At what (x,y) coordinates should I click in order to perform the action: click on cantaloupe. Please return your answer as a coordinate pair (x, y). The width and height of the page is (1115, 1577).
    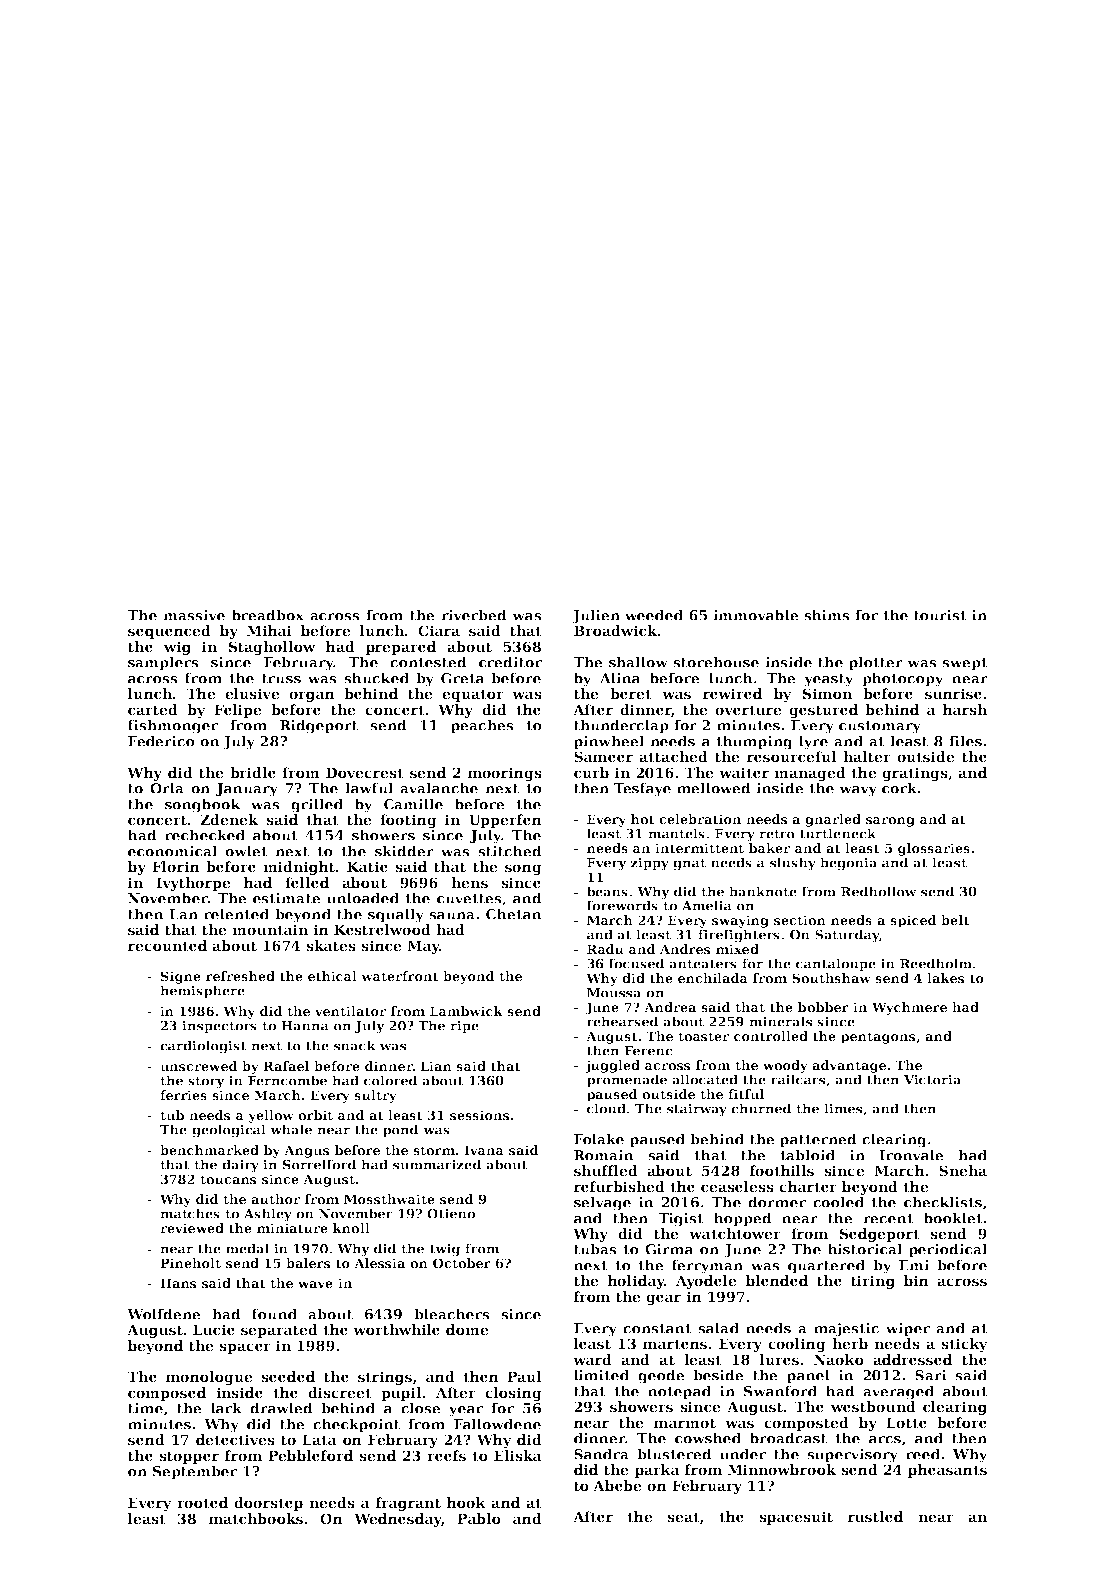
    Looking at the image, I should click on (836, 964).
